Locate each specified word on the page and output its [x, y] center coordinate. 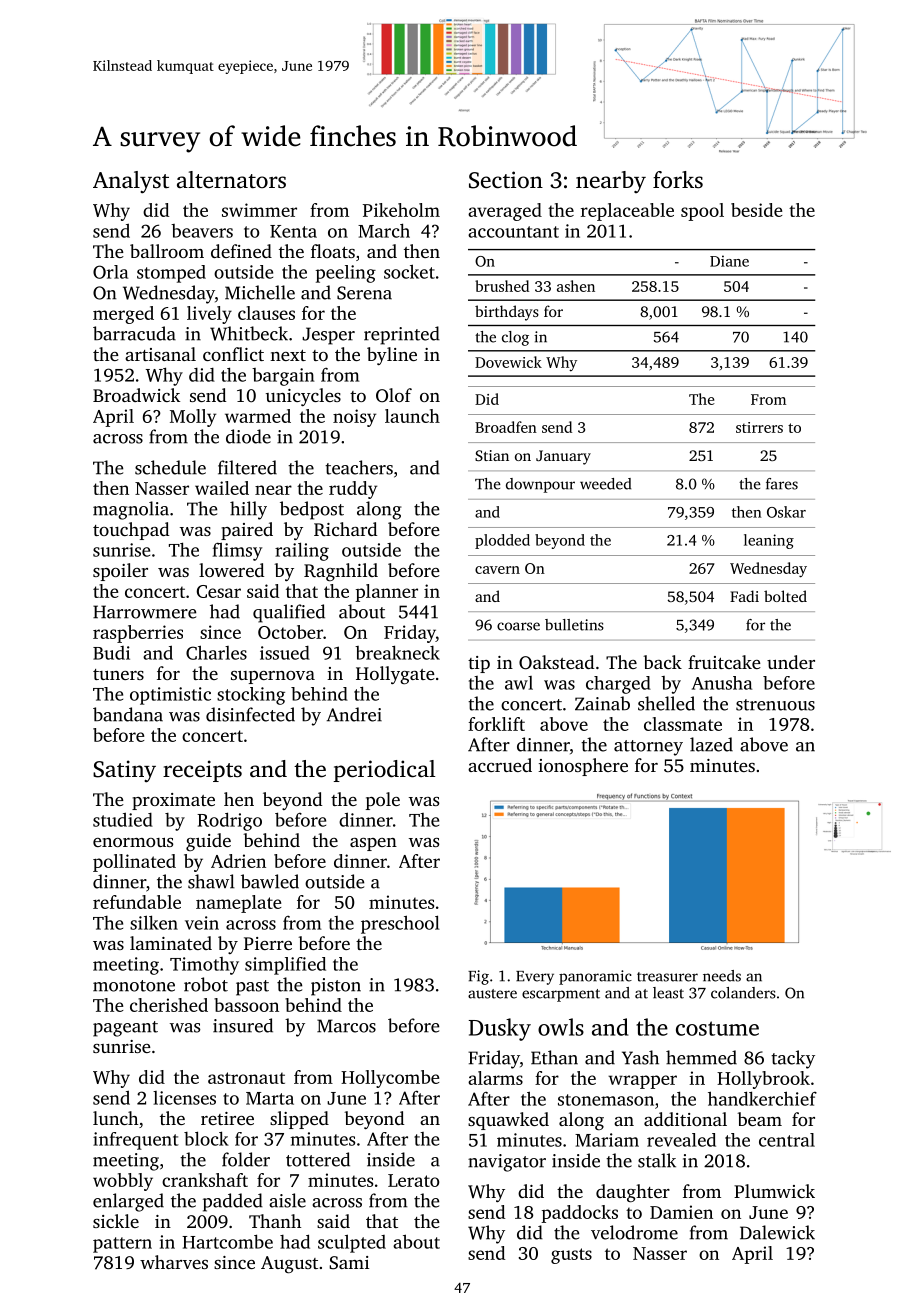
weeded [605, 484]
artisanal [160, 354]
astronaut [246, 1078]
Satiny [124, 771]
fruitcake [724, 662]
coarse [518, 626]
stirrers [759, 427]
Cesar [219, 591]
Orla [110, 272]
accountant [513, 232]
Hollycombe [390, 1079]
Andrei [354, 714]
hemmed [701, 1057]
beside [756, 210]
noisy [354, 418]
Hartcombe [227, 1241]
